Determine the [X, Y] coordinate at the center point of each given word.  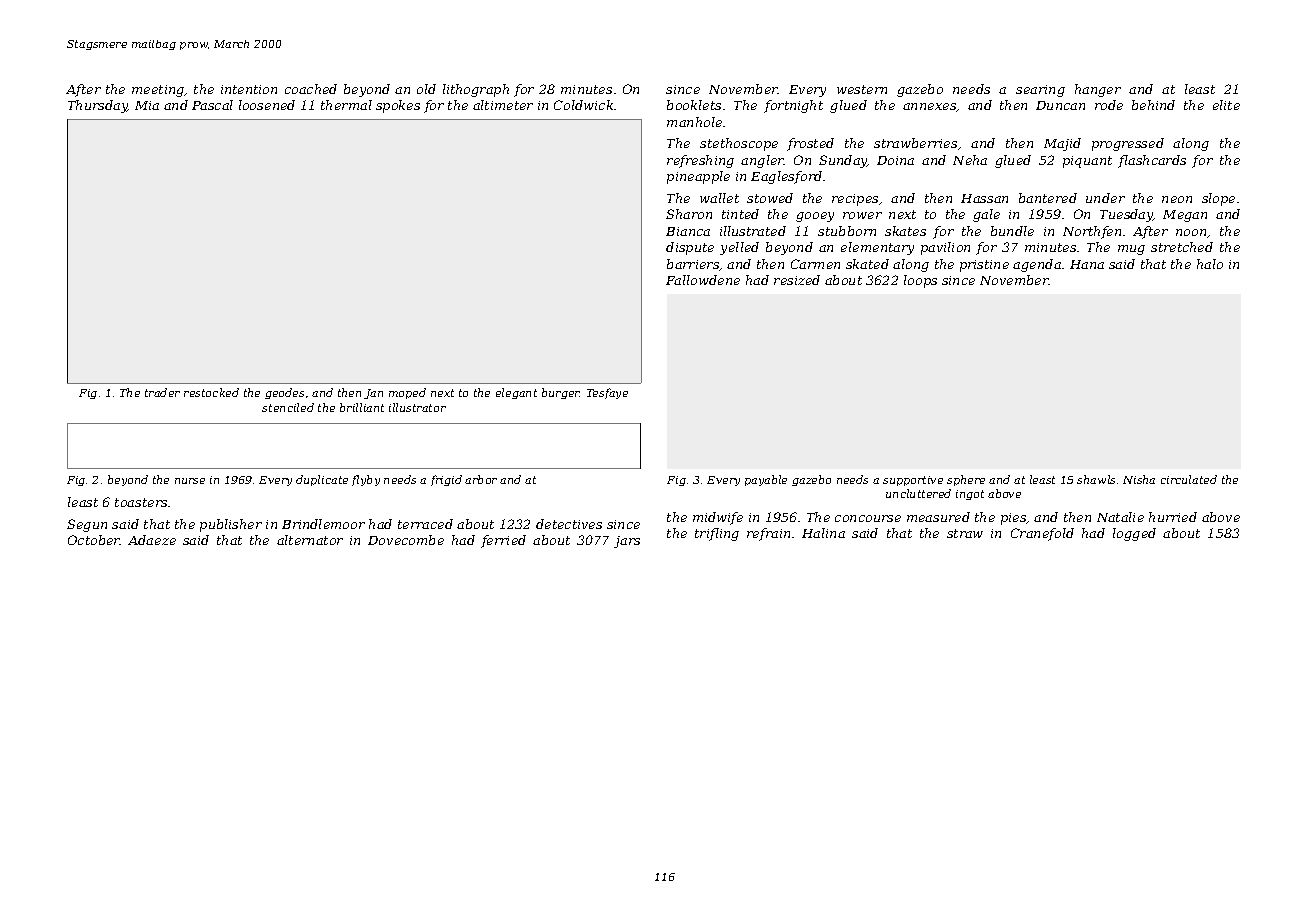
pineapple [698, 177]
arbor [481, 479]
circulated [1189, 479]
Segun [87, 525]
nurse [190, 481]
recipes [855, 200]
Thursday [98, 106]
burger [561, 393]
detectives [569, 524]
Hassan [984, 198]
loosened [267, 105]
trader [162, 392]
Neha [970, 160]
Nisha [1139, 479]
